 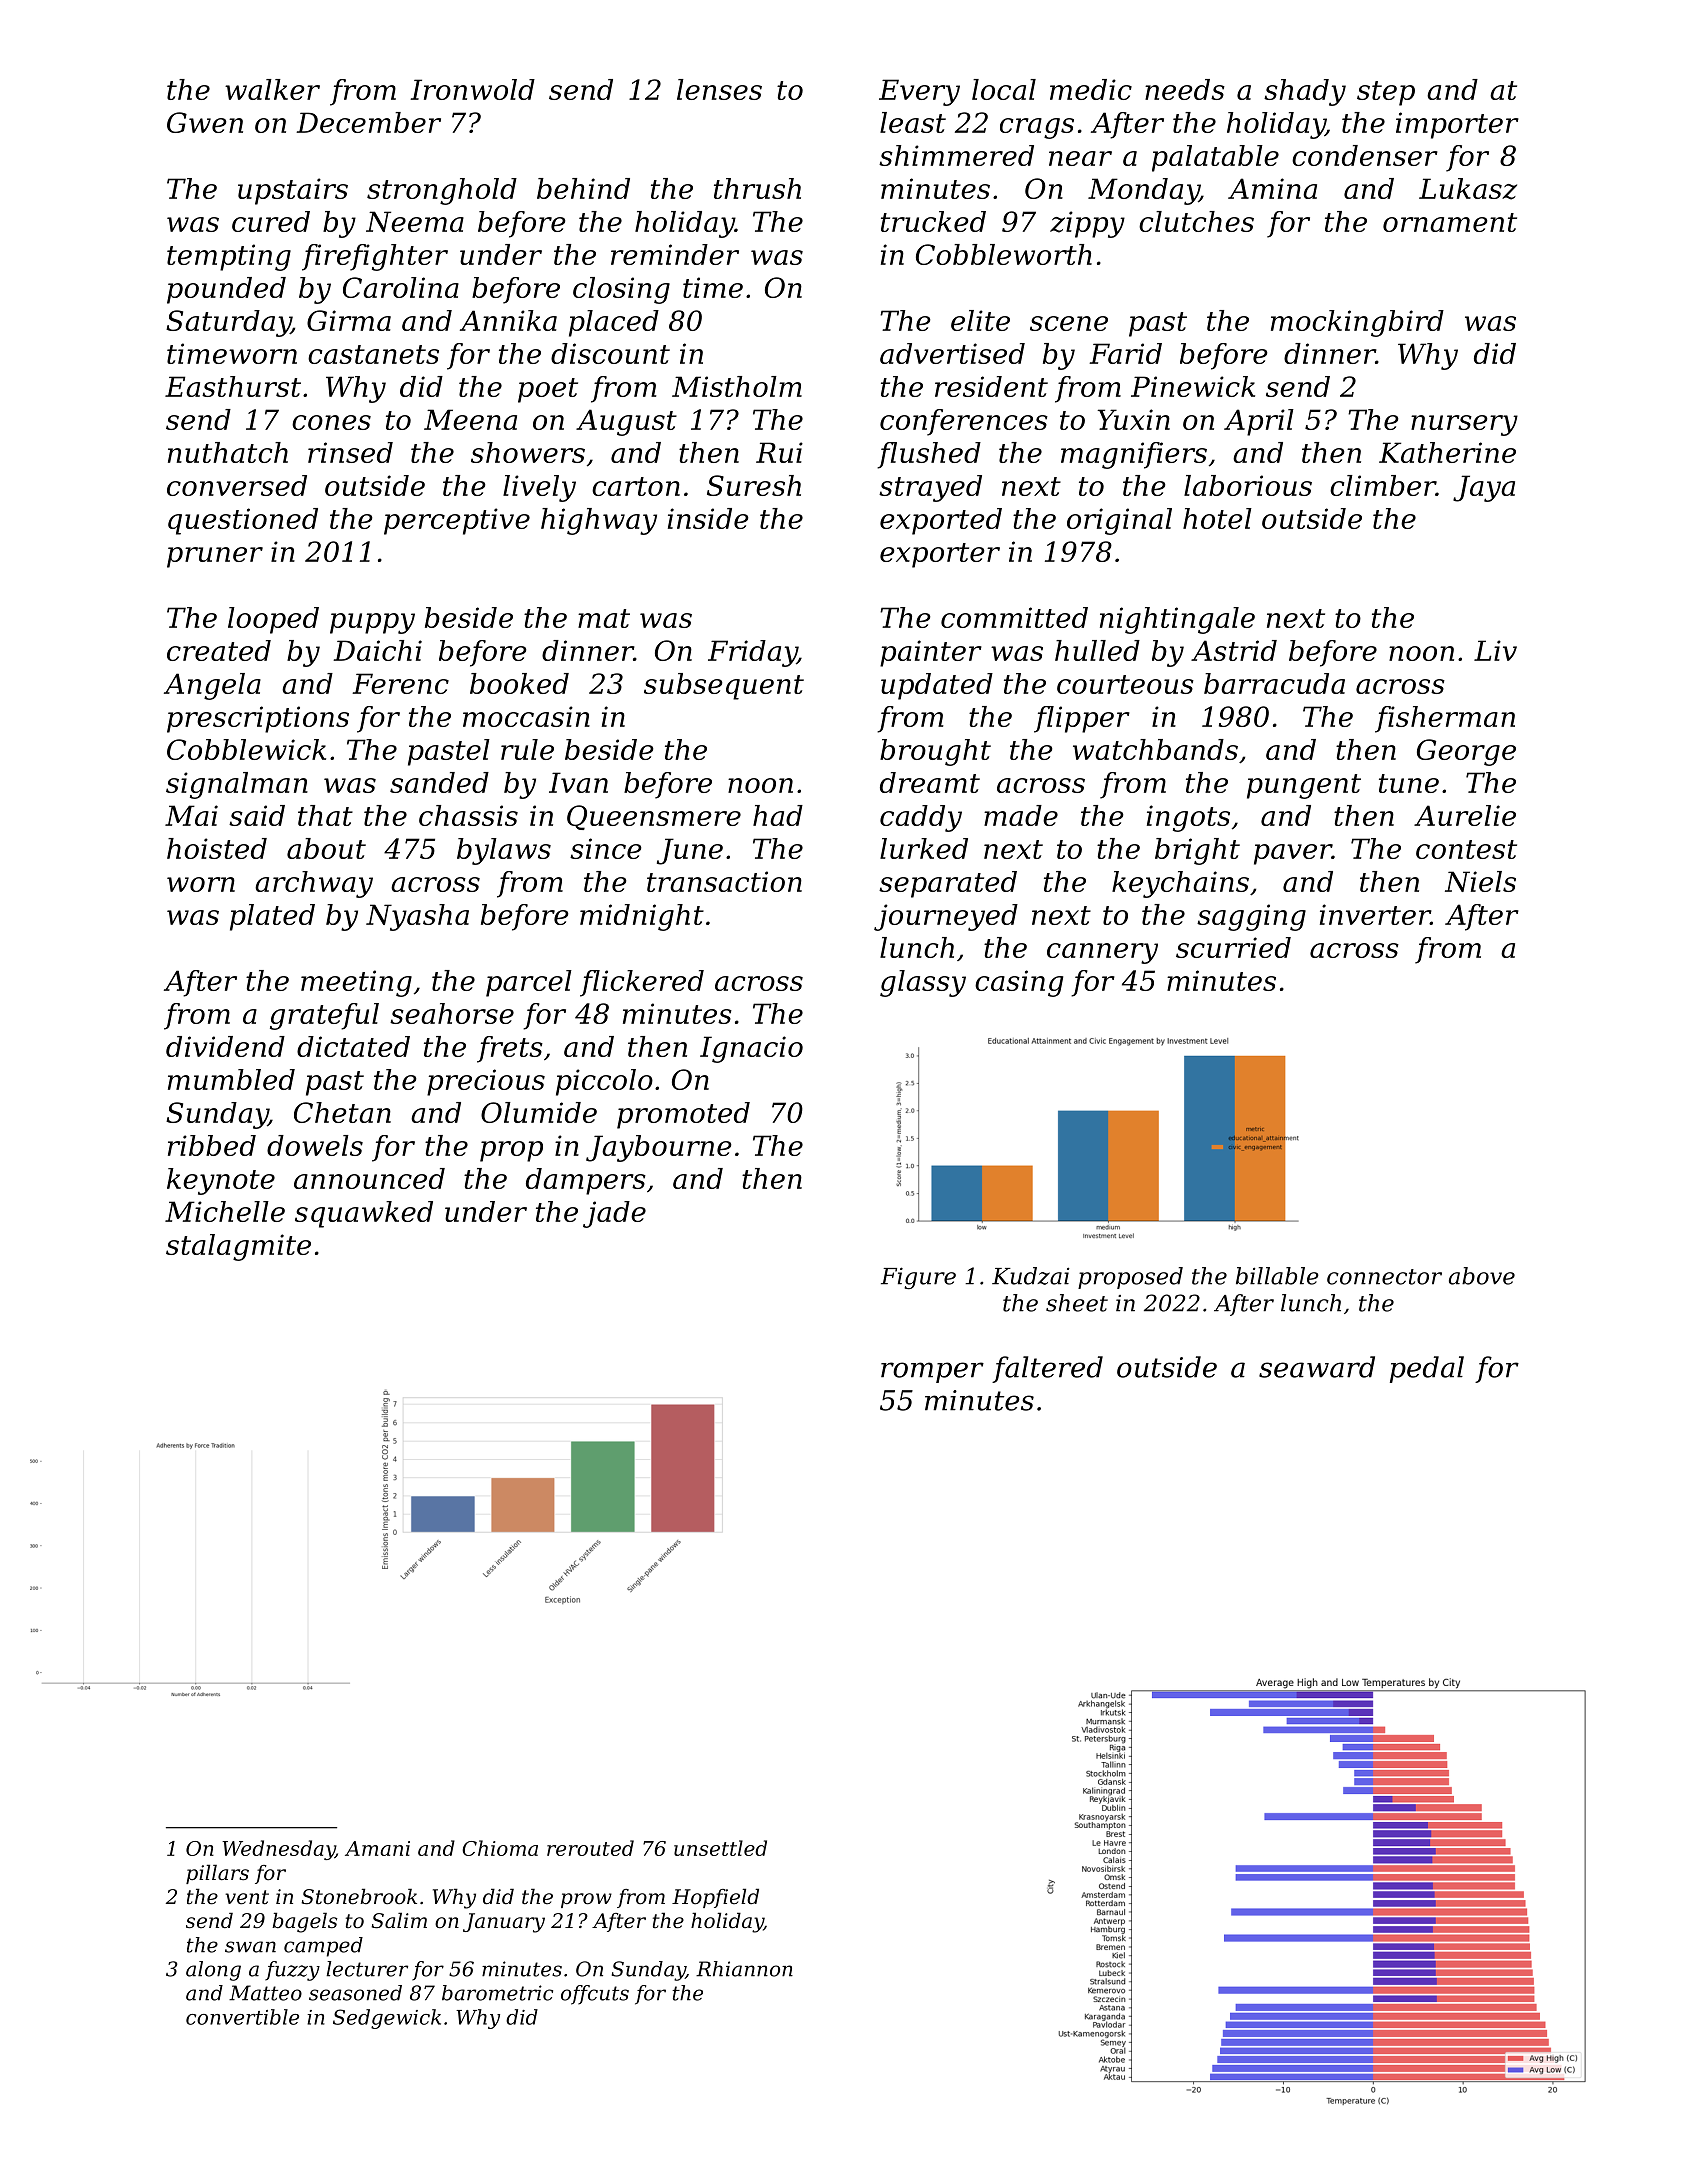 What do you see at coordinates (1274, 683) in the image?
I see `barracuda` at bounding box center [1274, 683].
